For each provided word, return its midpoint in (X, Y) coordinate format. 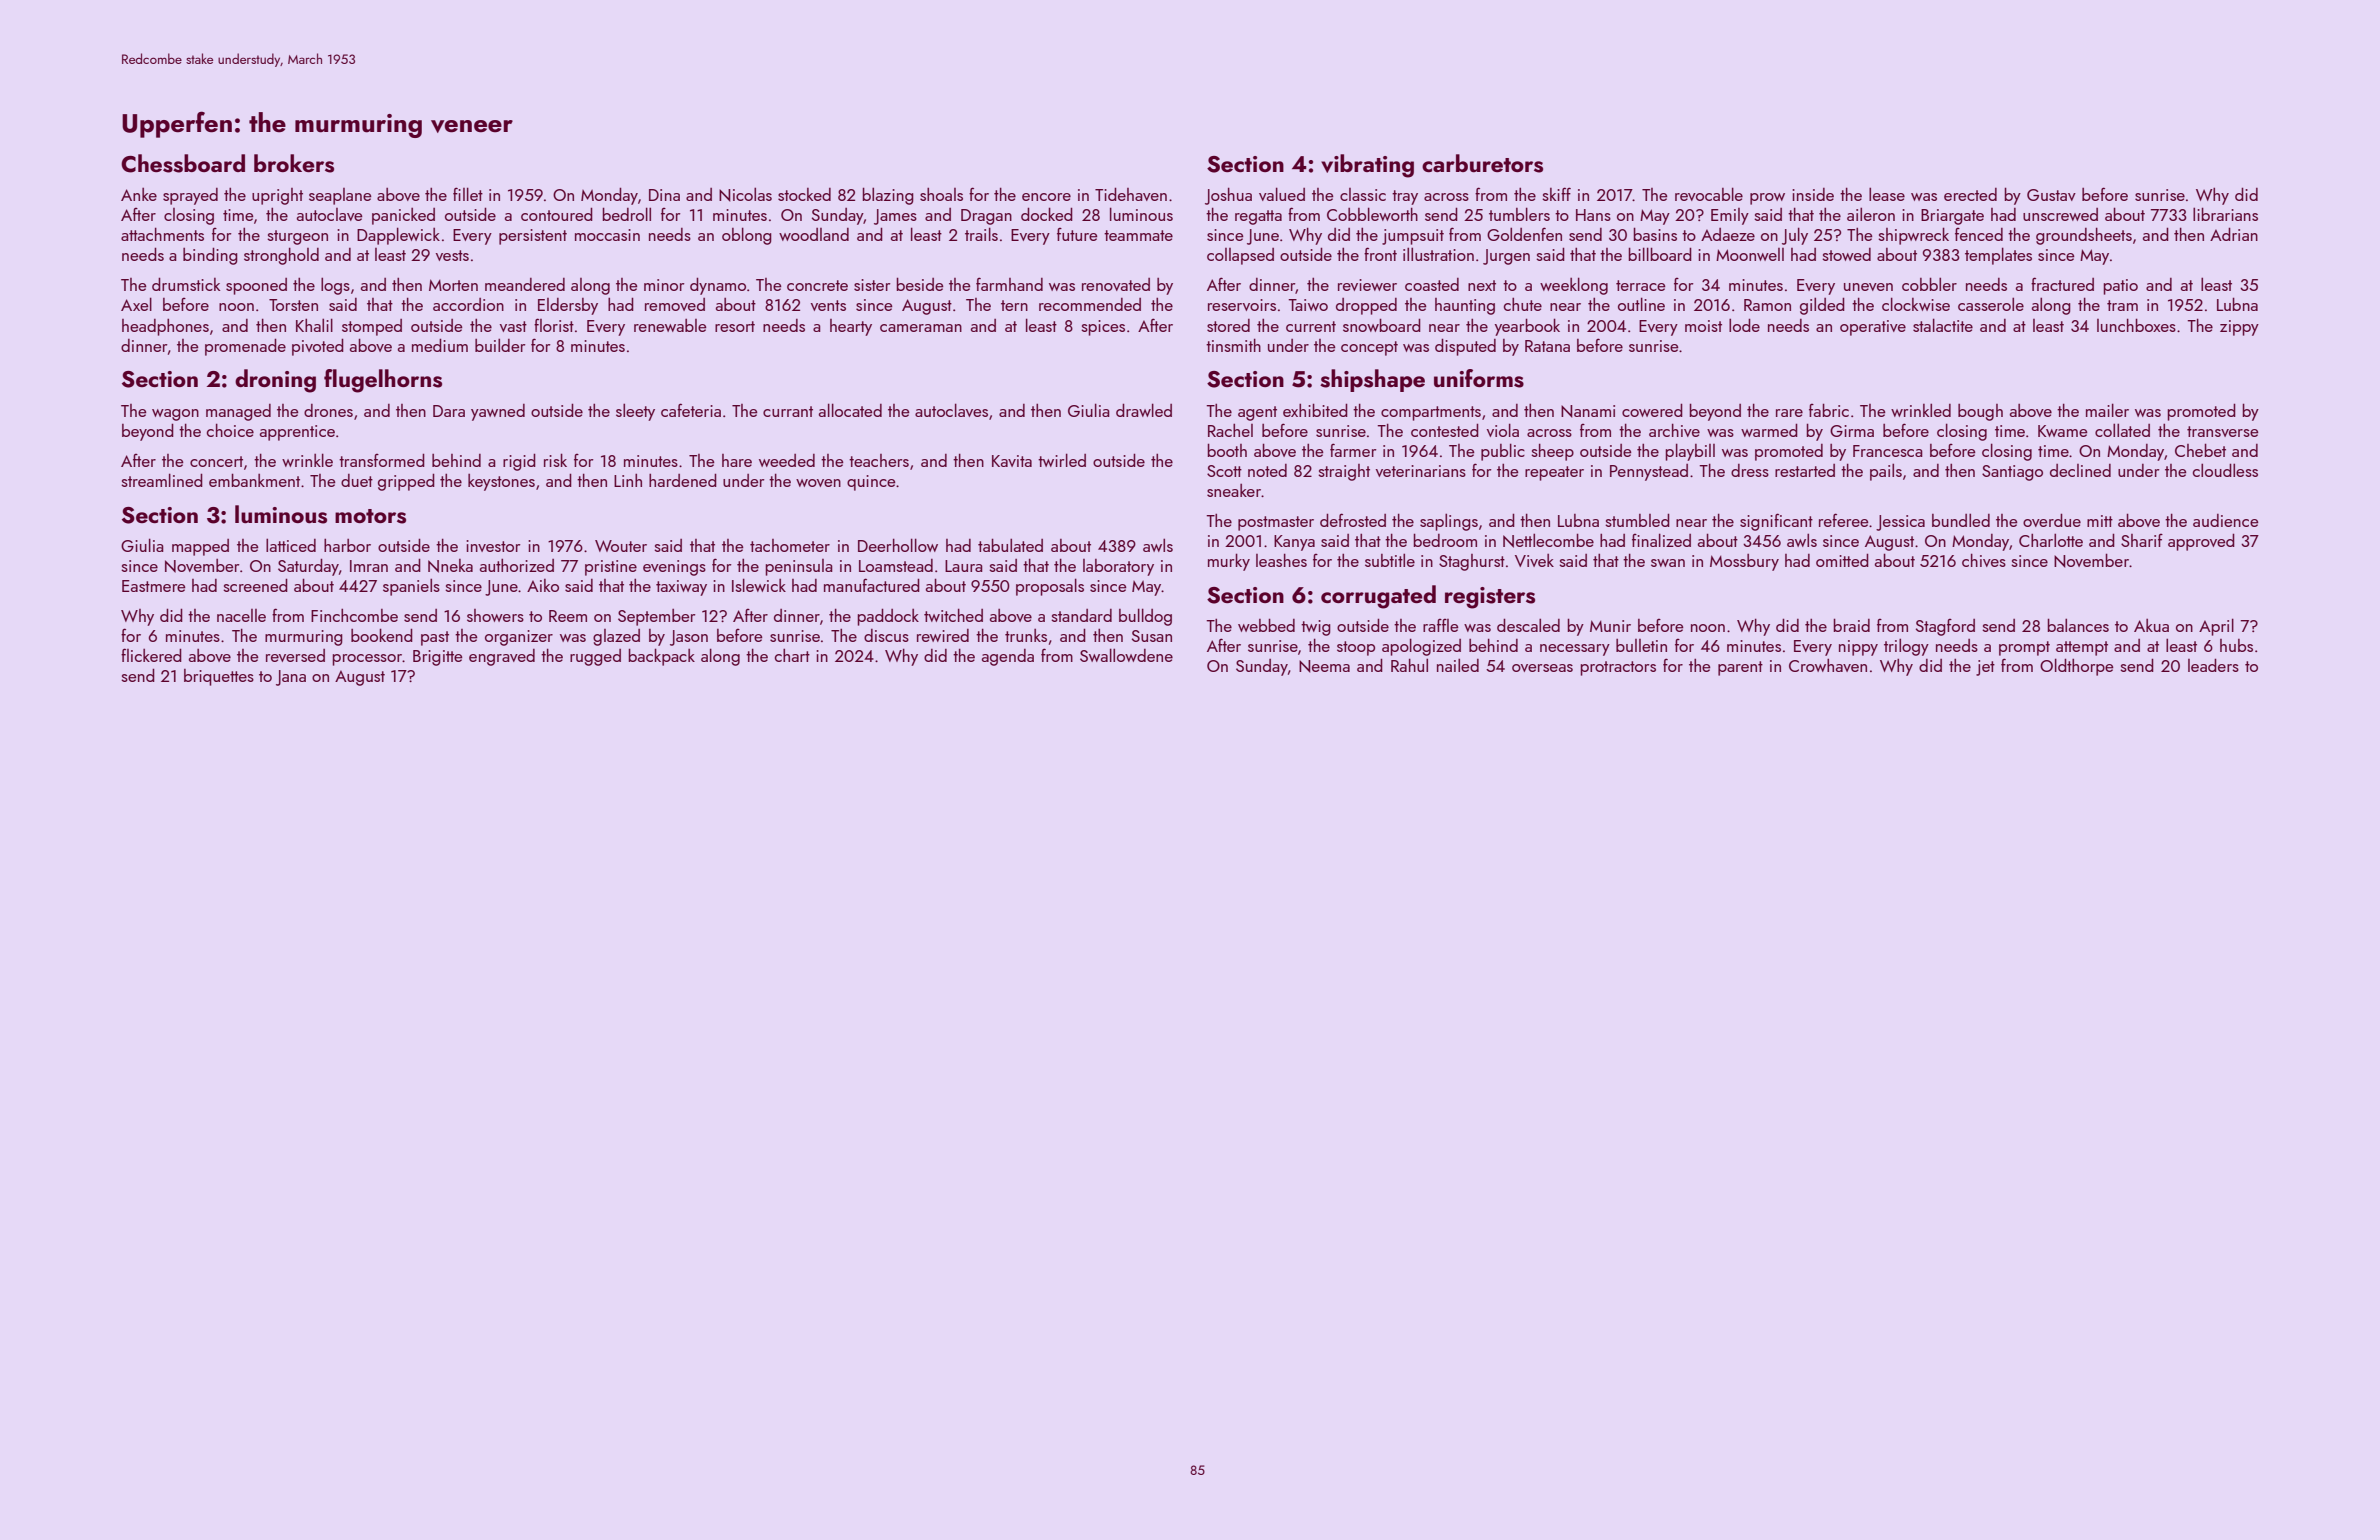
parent (1740, 668)
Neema (1324, 666)
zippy (2239, 328)
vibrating (1367, 166)
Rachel (1230, 430)
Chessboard (183, 163)
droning (275, 381)
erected (1970, 194)
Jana (291, 678)
